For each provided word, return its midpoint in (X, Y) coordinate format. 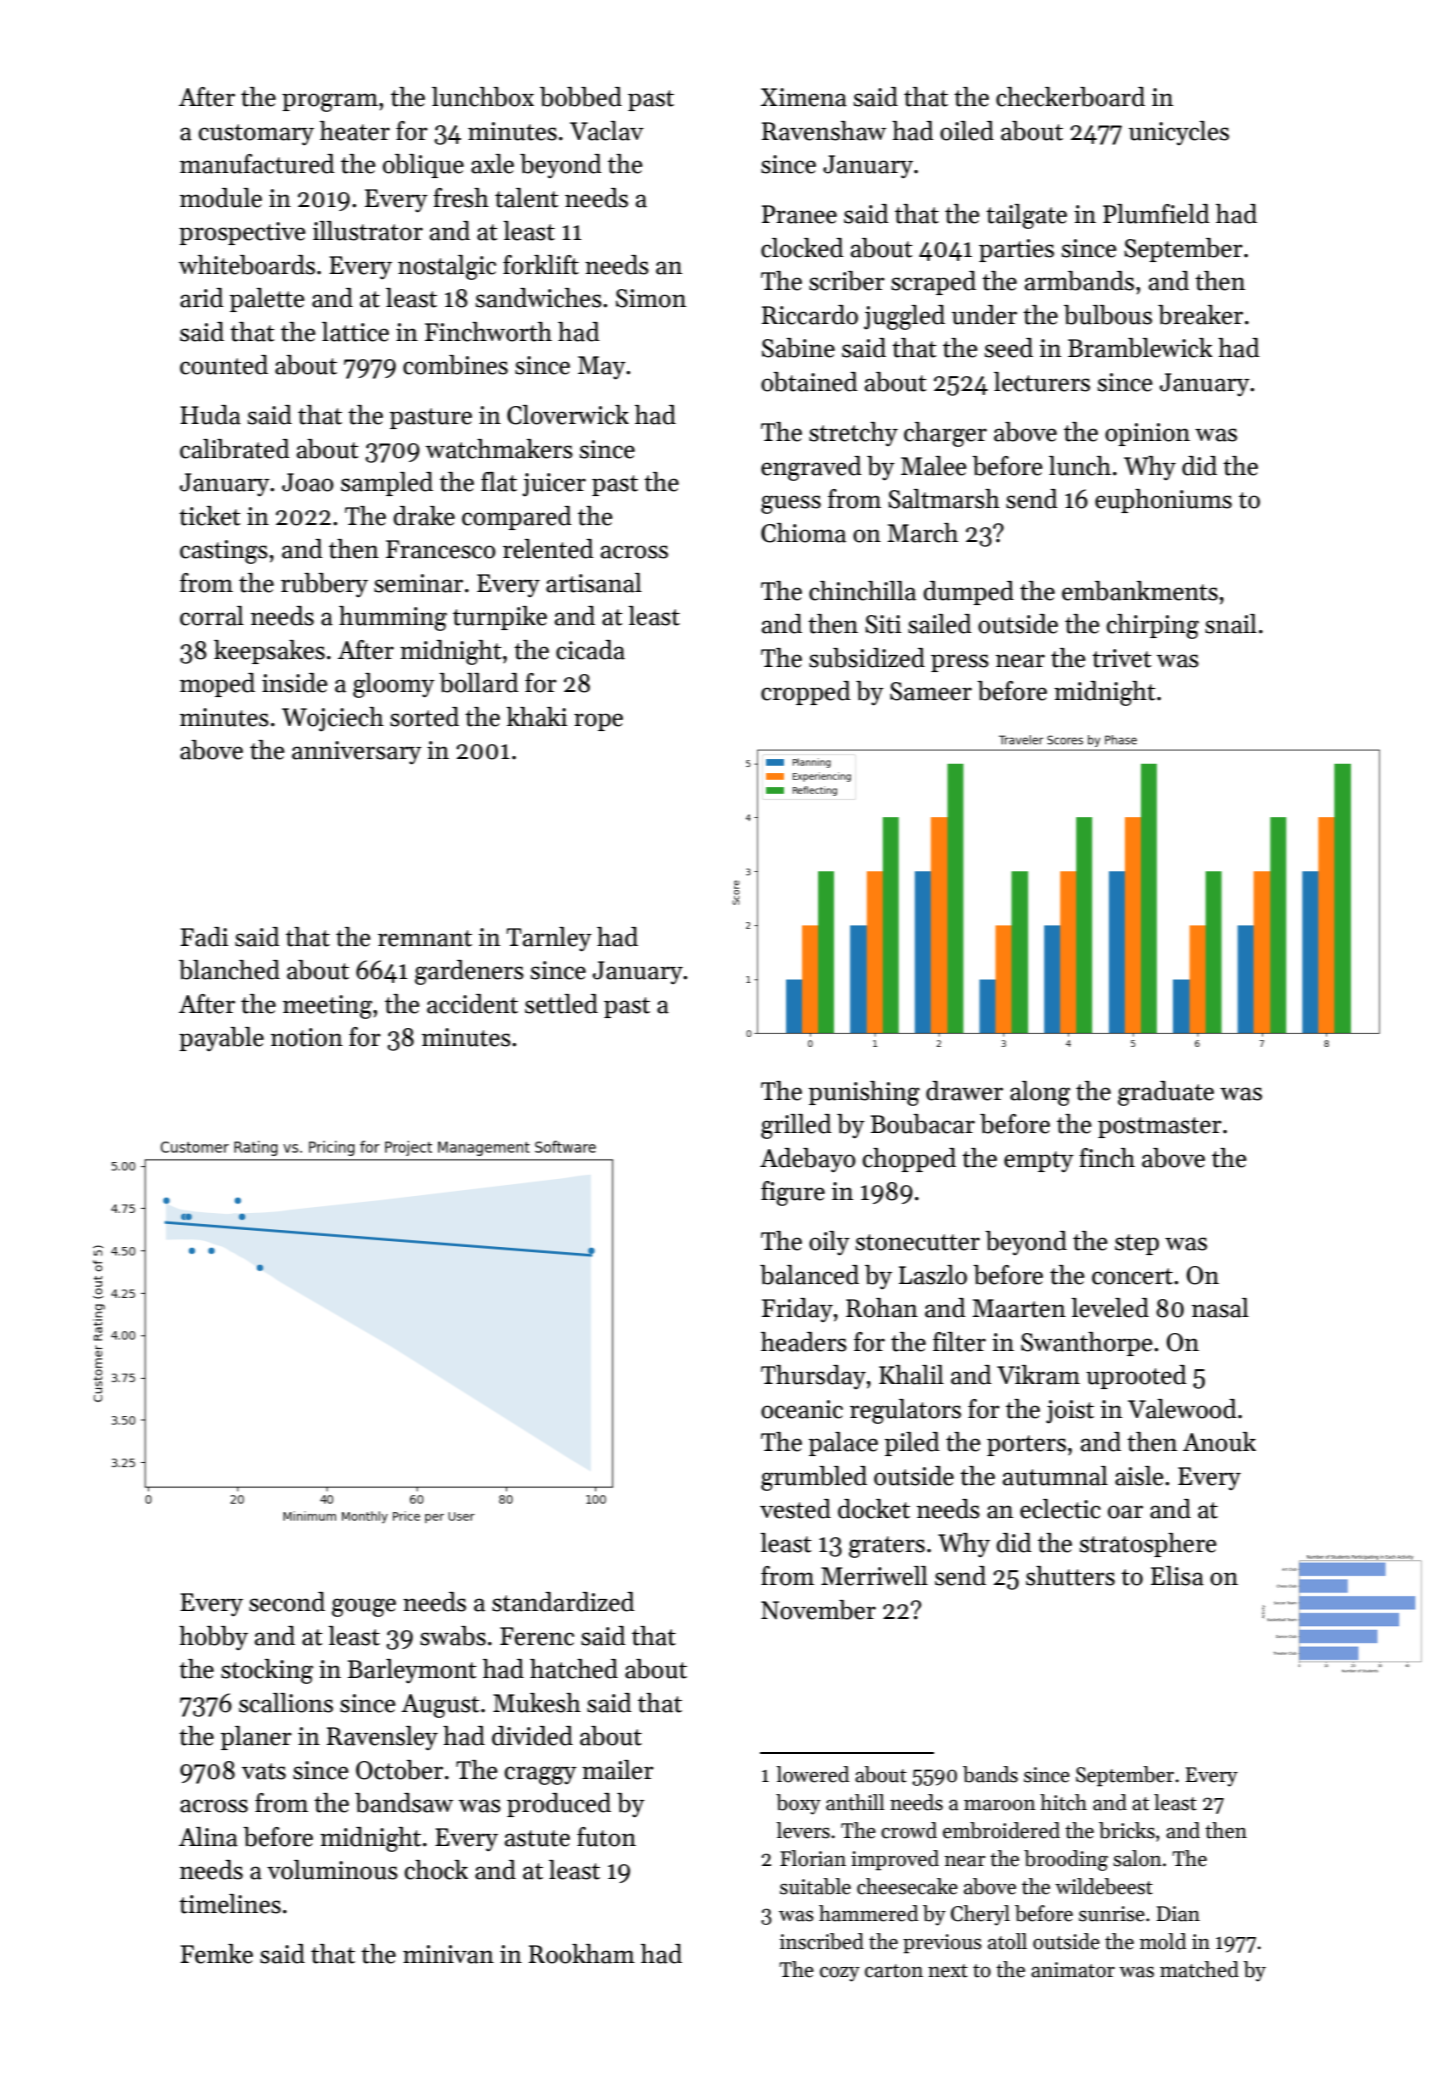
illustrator (368, 231)
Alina (208, 1837)
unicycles (1179, 133)
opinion (1147, 434)
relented (548, 549)
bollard (479, 683)
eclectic (1060, 1509)
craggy (541, 1775)
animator (1073, 1970)
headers (804, 1342)
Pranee (799, 214)
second (287, 1602)
